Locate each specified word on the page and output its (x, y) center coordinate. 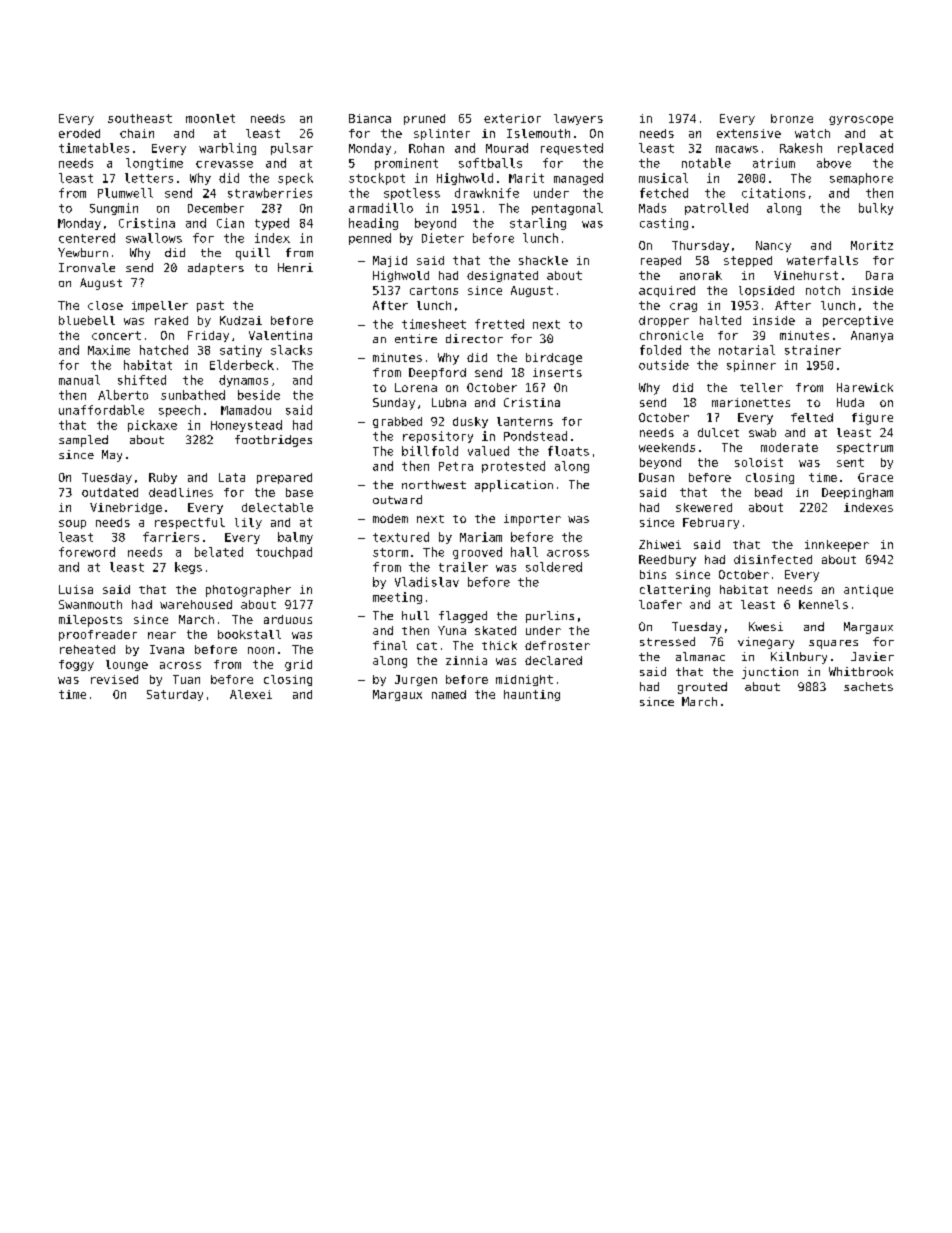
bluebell (87, 320)
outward (397, 499)
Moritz (872, 245)
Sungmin (114, 209)
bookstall (249, 634)
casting (664, 224)
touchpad (284, 553)
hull (415, 615)
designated (502, 276)
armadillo (381, 208)
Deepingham (857, 493)
